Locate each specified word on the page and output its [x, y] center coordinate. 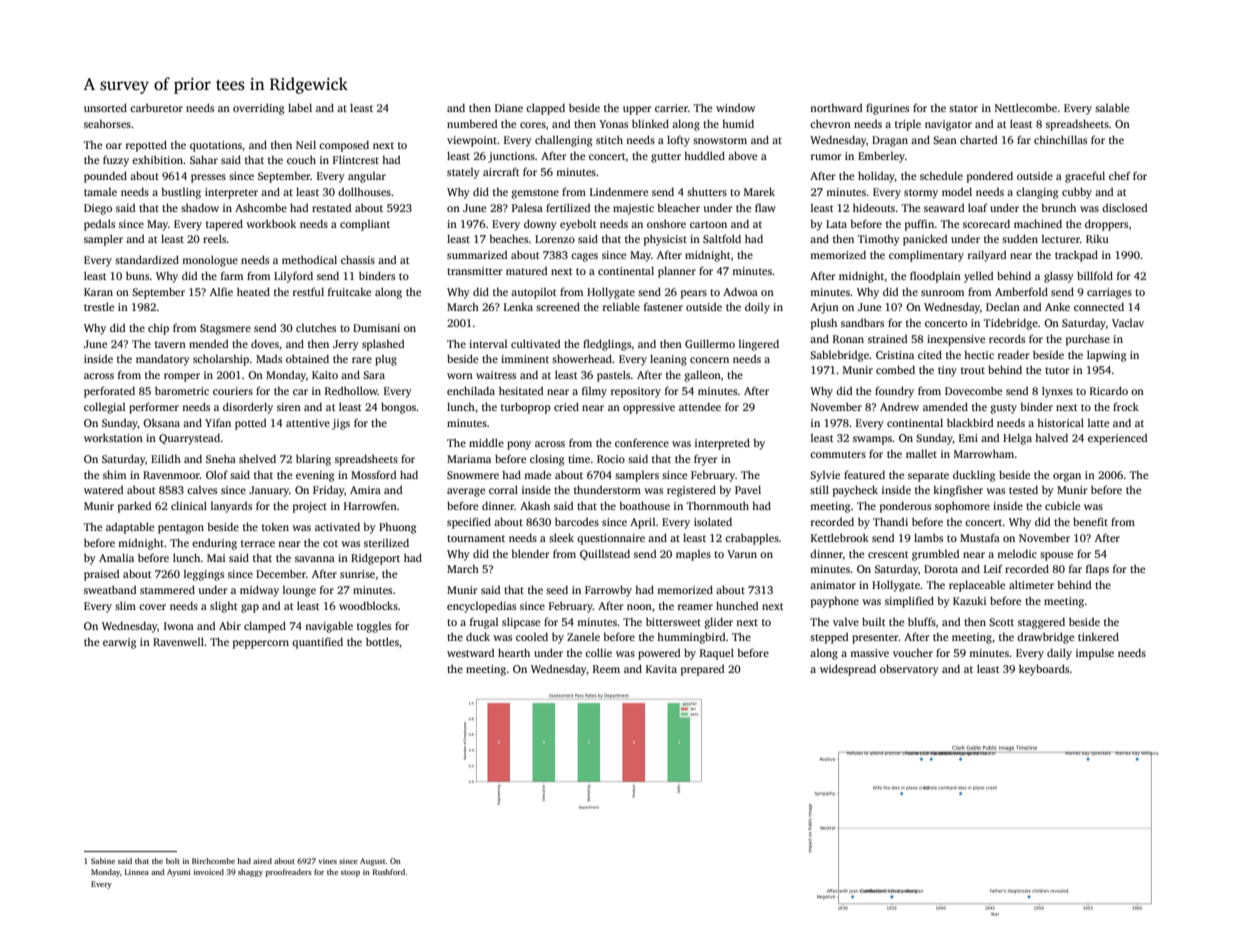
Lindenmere [619, 191]
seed [557, 589]
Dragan [890, 141]
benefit [1090, 521]
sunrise [357, 574]
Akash [535, 505]
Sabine [103, 861]
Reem [606, 669]
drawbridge [1045, 638]
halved [1051, 437]
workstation [113, 437]
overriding [258, 109]
